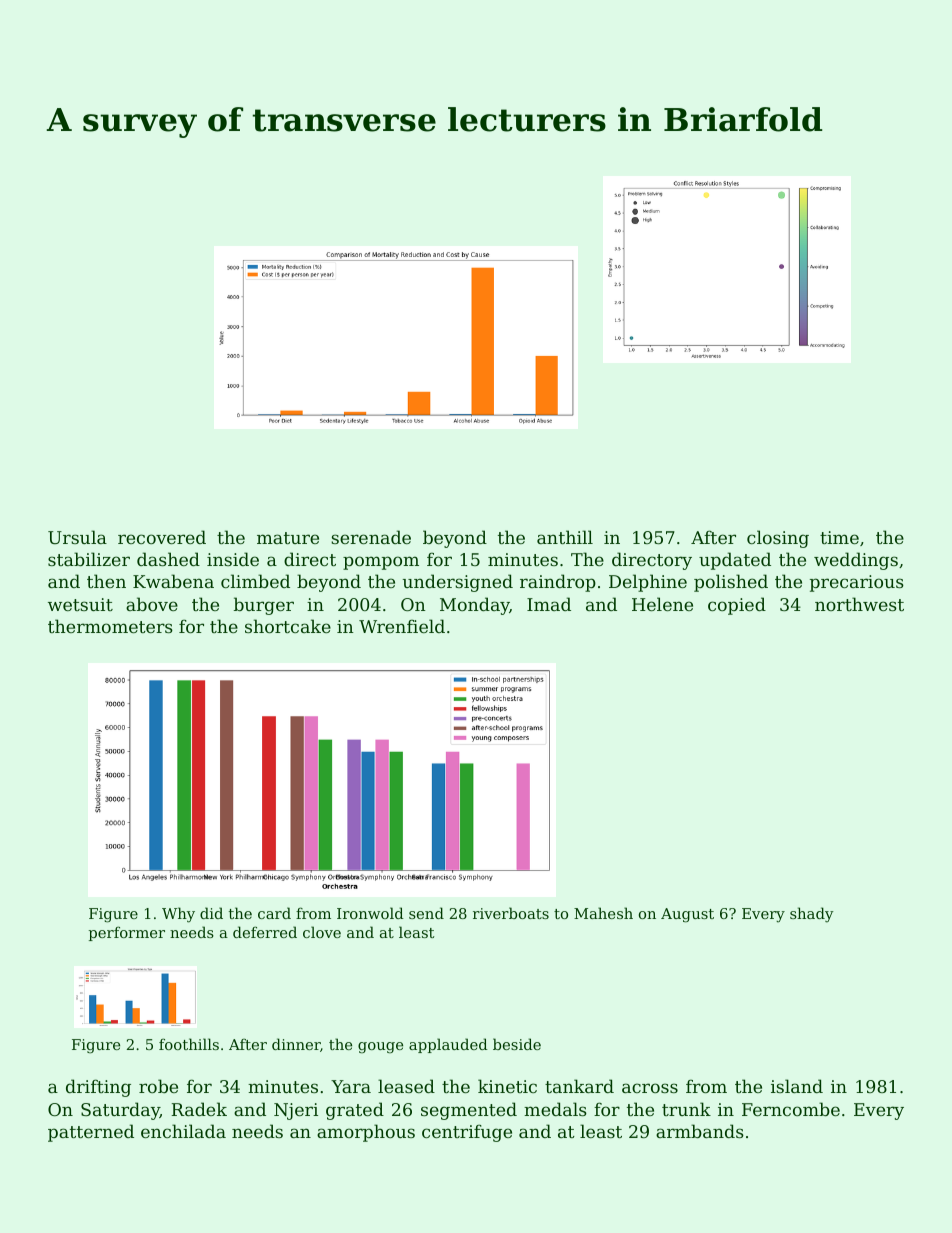 The height and width of the page is (1233, 952). Describe the element at coordinates (839, 537) in the page. I see `time` at that location.
